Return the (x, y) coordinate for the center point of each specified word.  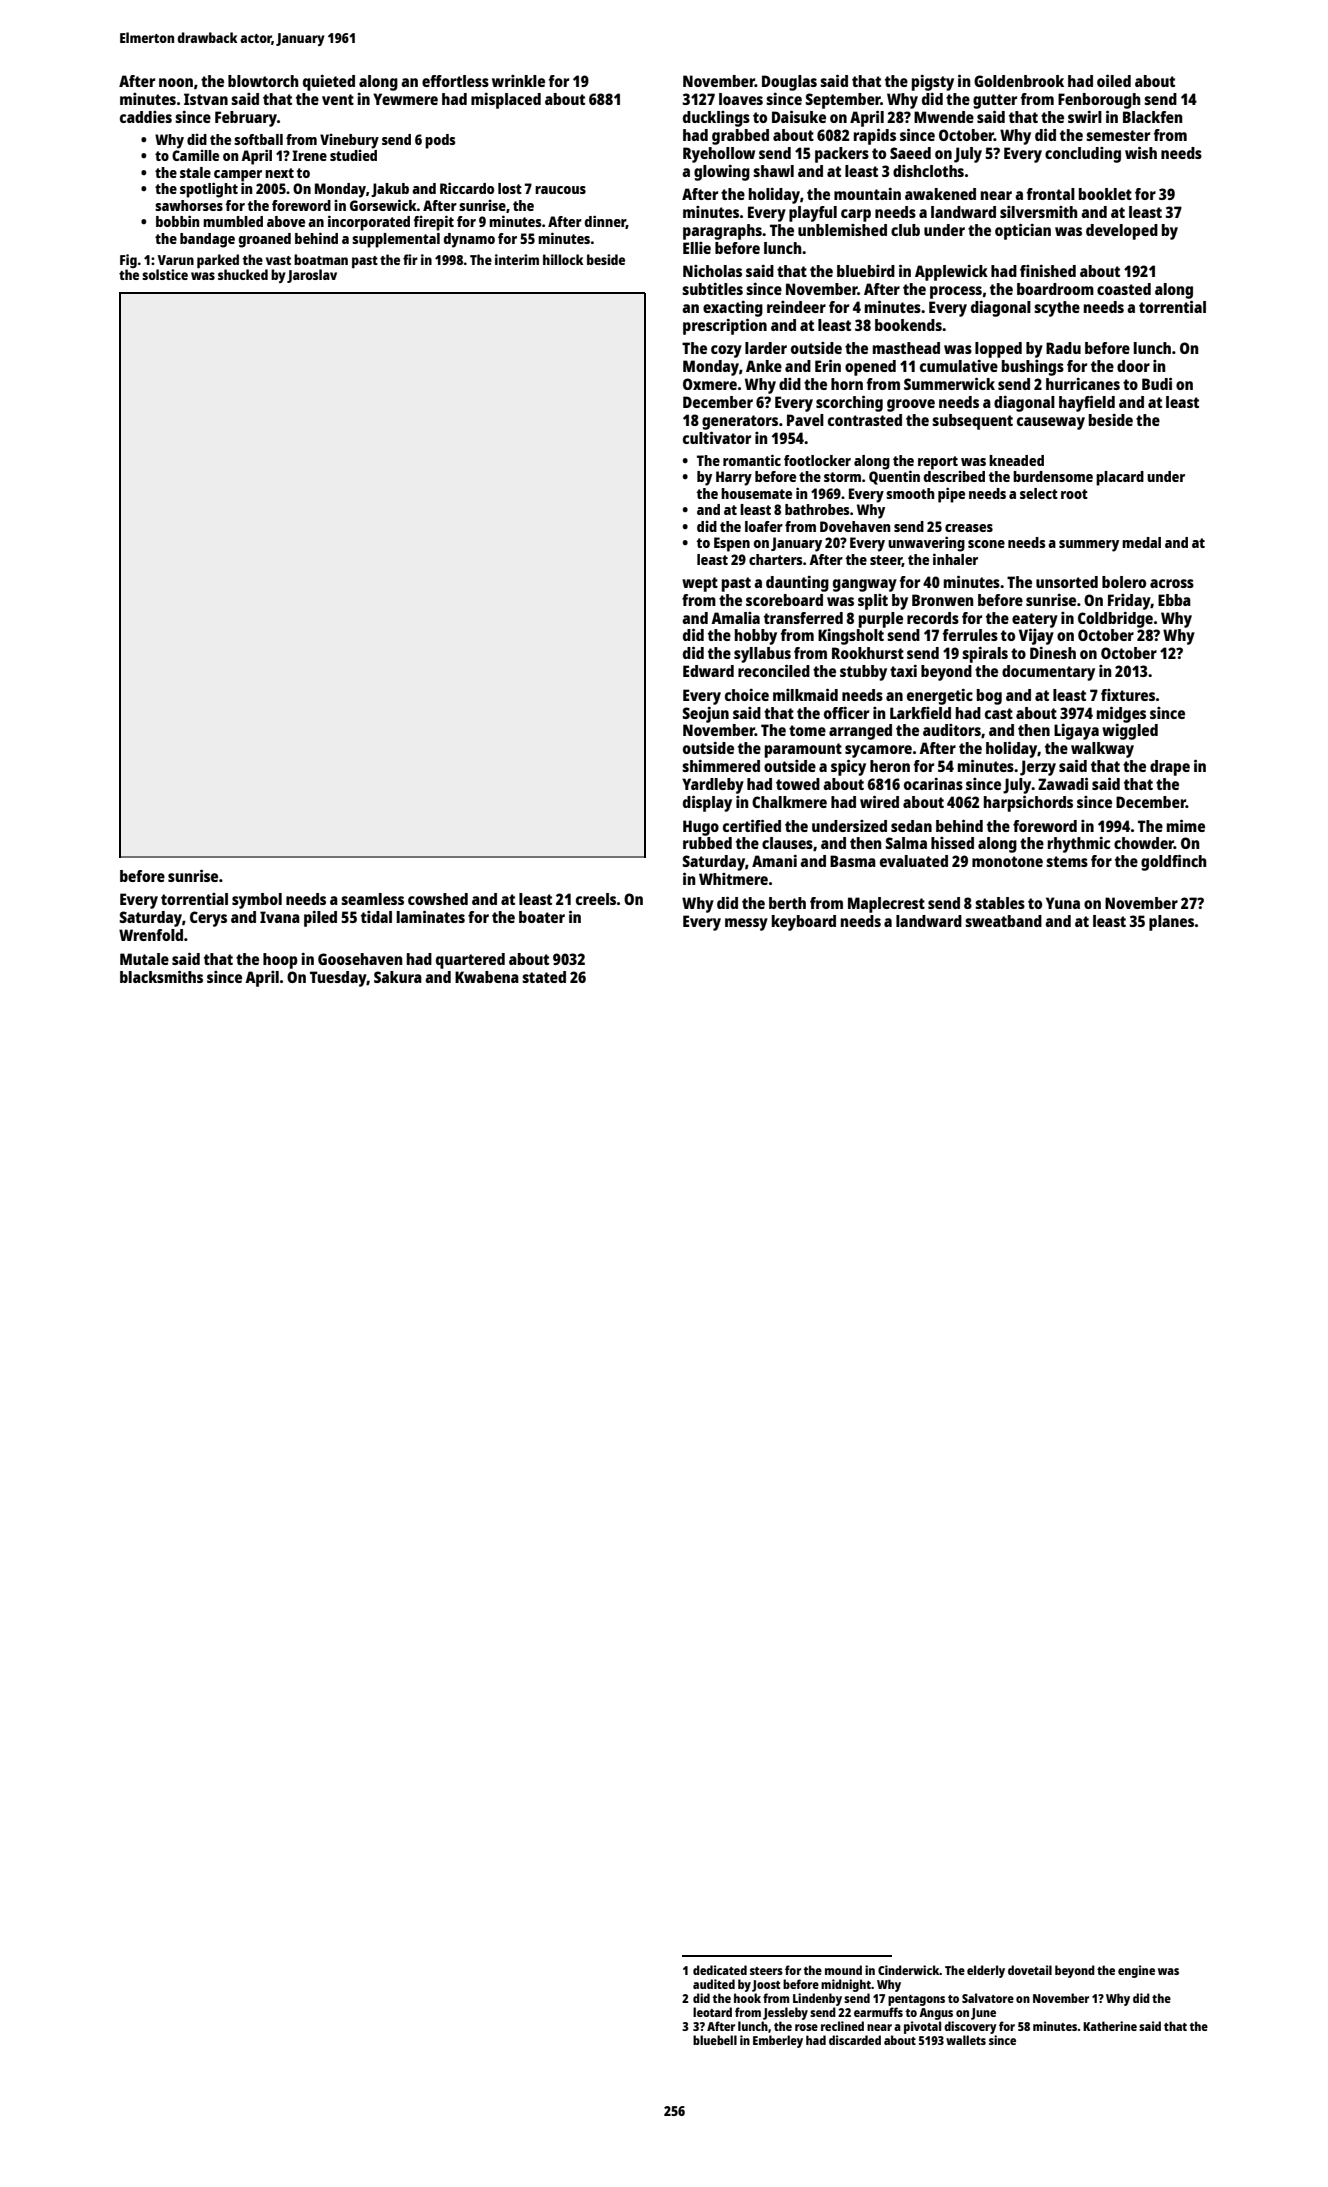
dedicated (720, 1970)
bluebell (715, 2040)
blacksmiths (161, 976)
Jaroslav (312, 276)
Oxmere (710, 384)
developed (1122, 232)
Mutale (144, 959)
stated (544, 977)
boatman (321, 259)
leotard (712, 2012)
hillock (563, 259)
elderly (986, 1971)
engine (1136, 1971)
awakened (940, 194)
